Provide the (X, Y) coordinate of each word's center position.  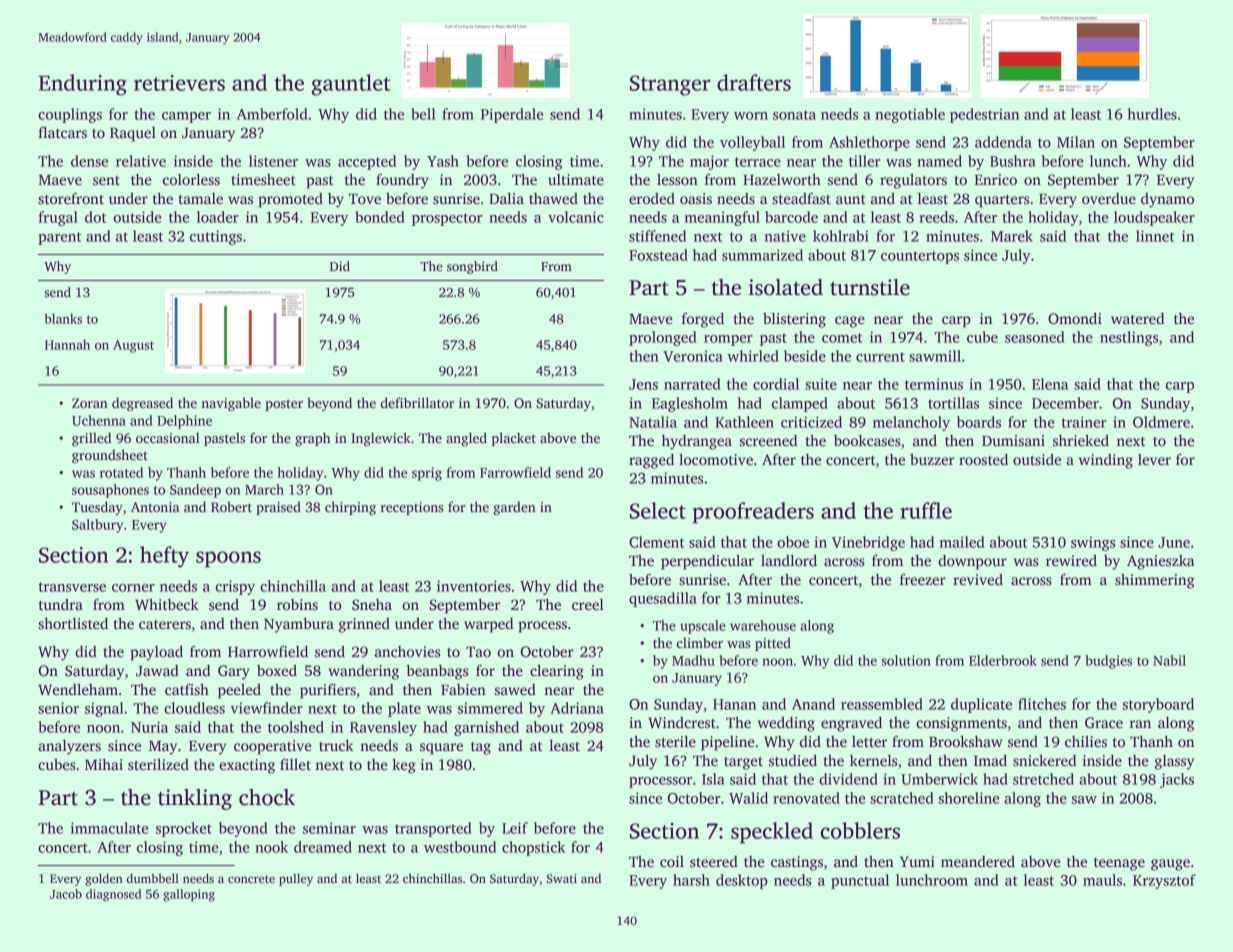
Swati (562, 878)
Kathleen (744, 422)
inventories (474, 586)
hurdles (1152, 114)
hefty (164, 557)
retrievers (179, 83)
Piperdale (512, 115)
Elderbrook (1003, 660)
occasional (168, 437)
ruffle (926, 510)
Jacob (66, 894)
